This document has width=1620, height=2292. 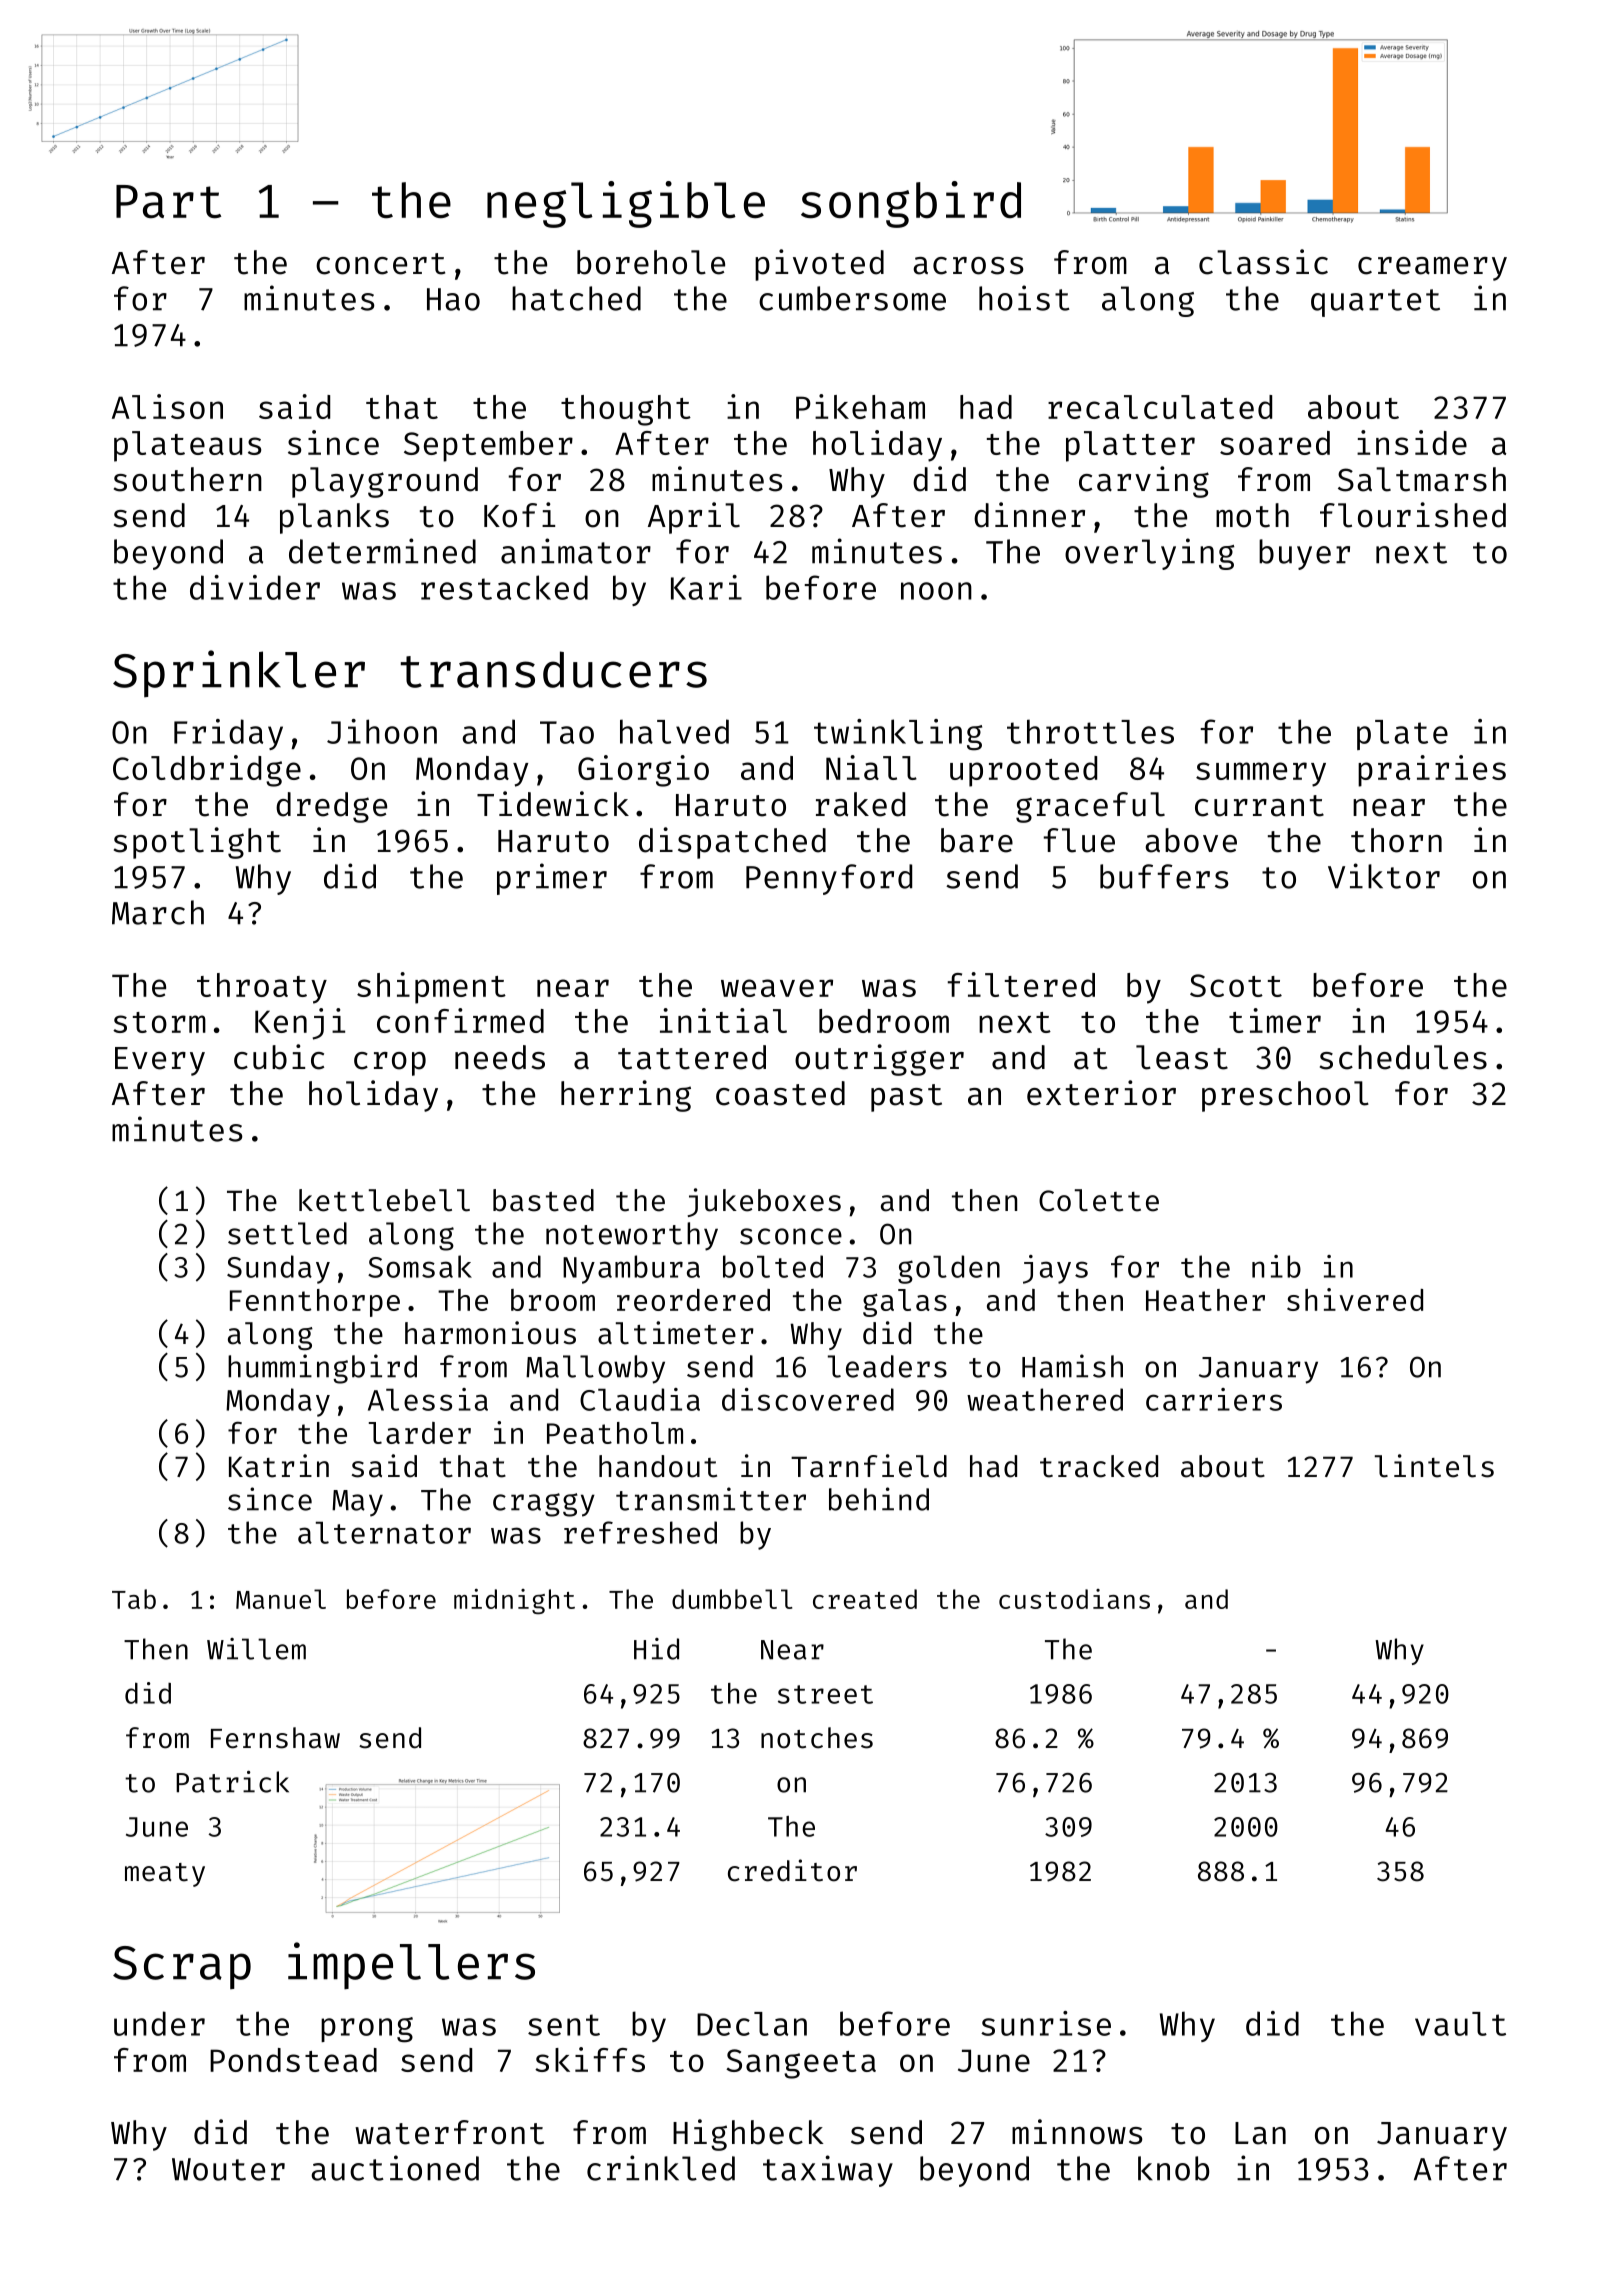 I want to click on songbird, so click(x=911, y=204).
